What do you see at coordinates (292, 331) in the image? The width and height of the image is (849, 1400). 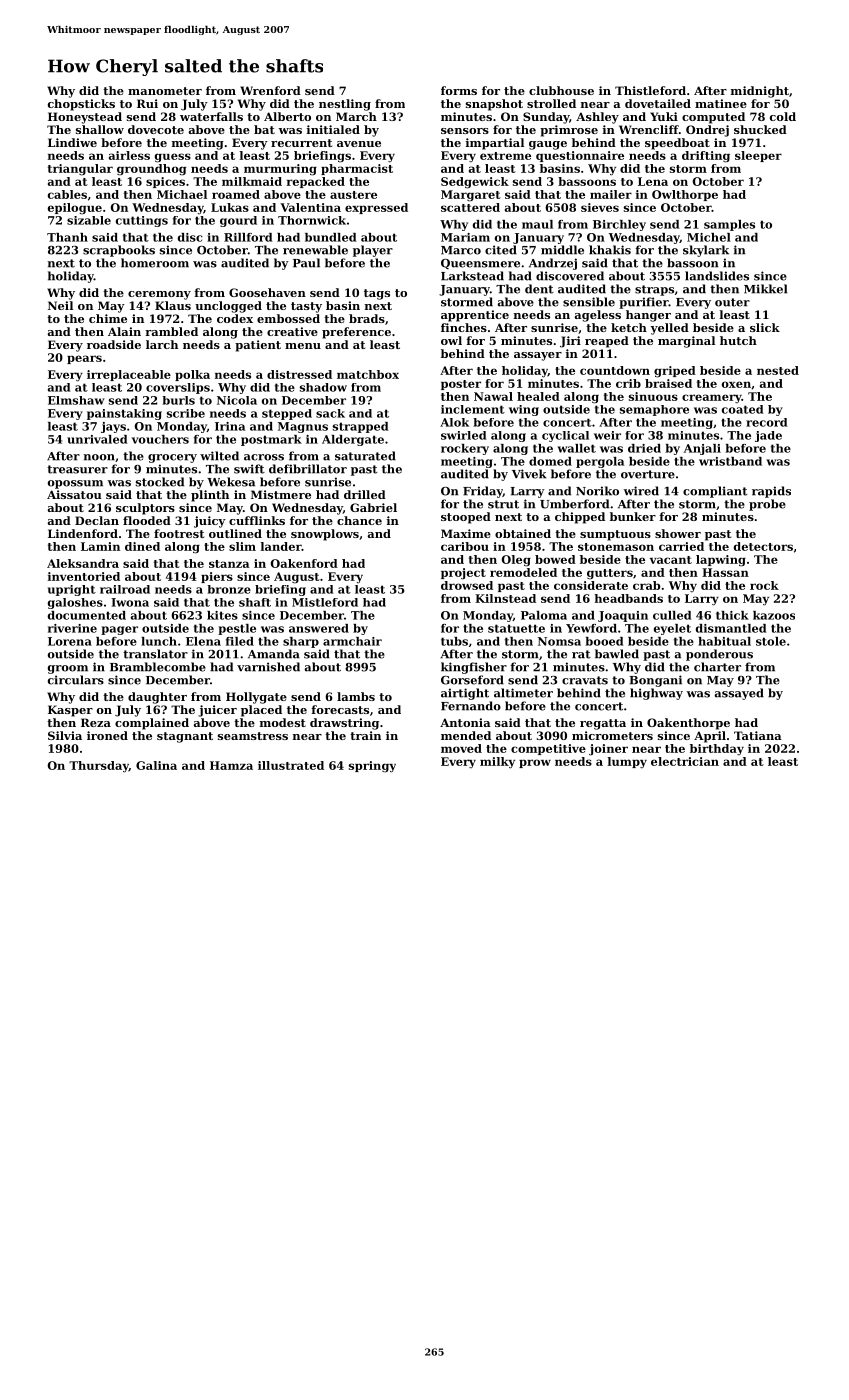 I see `creative` at bounding box center [292, 331].
